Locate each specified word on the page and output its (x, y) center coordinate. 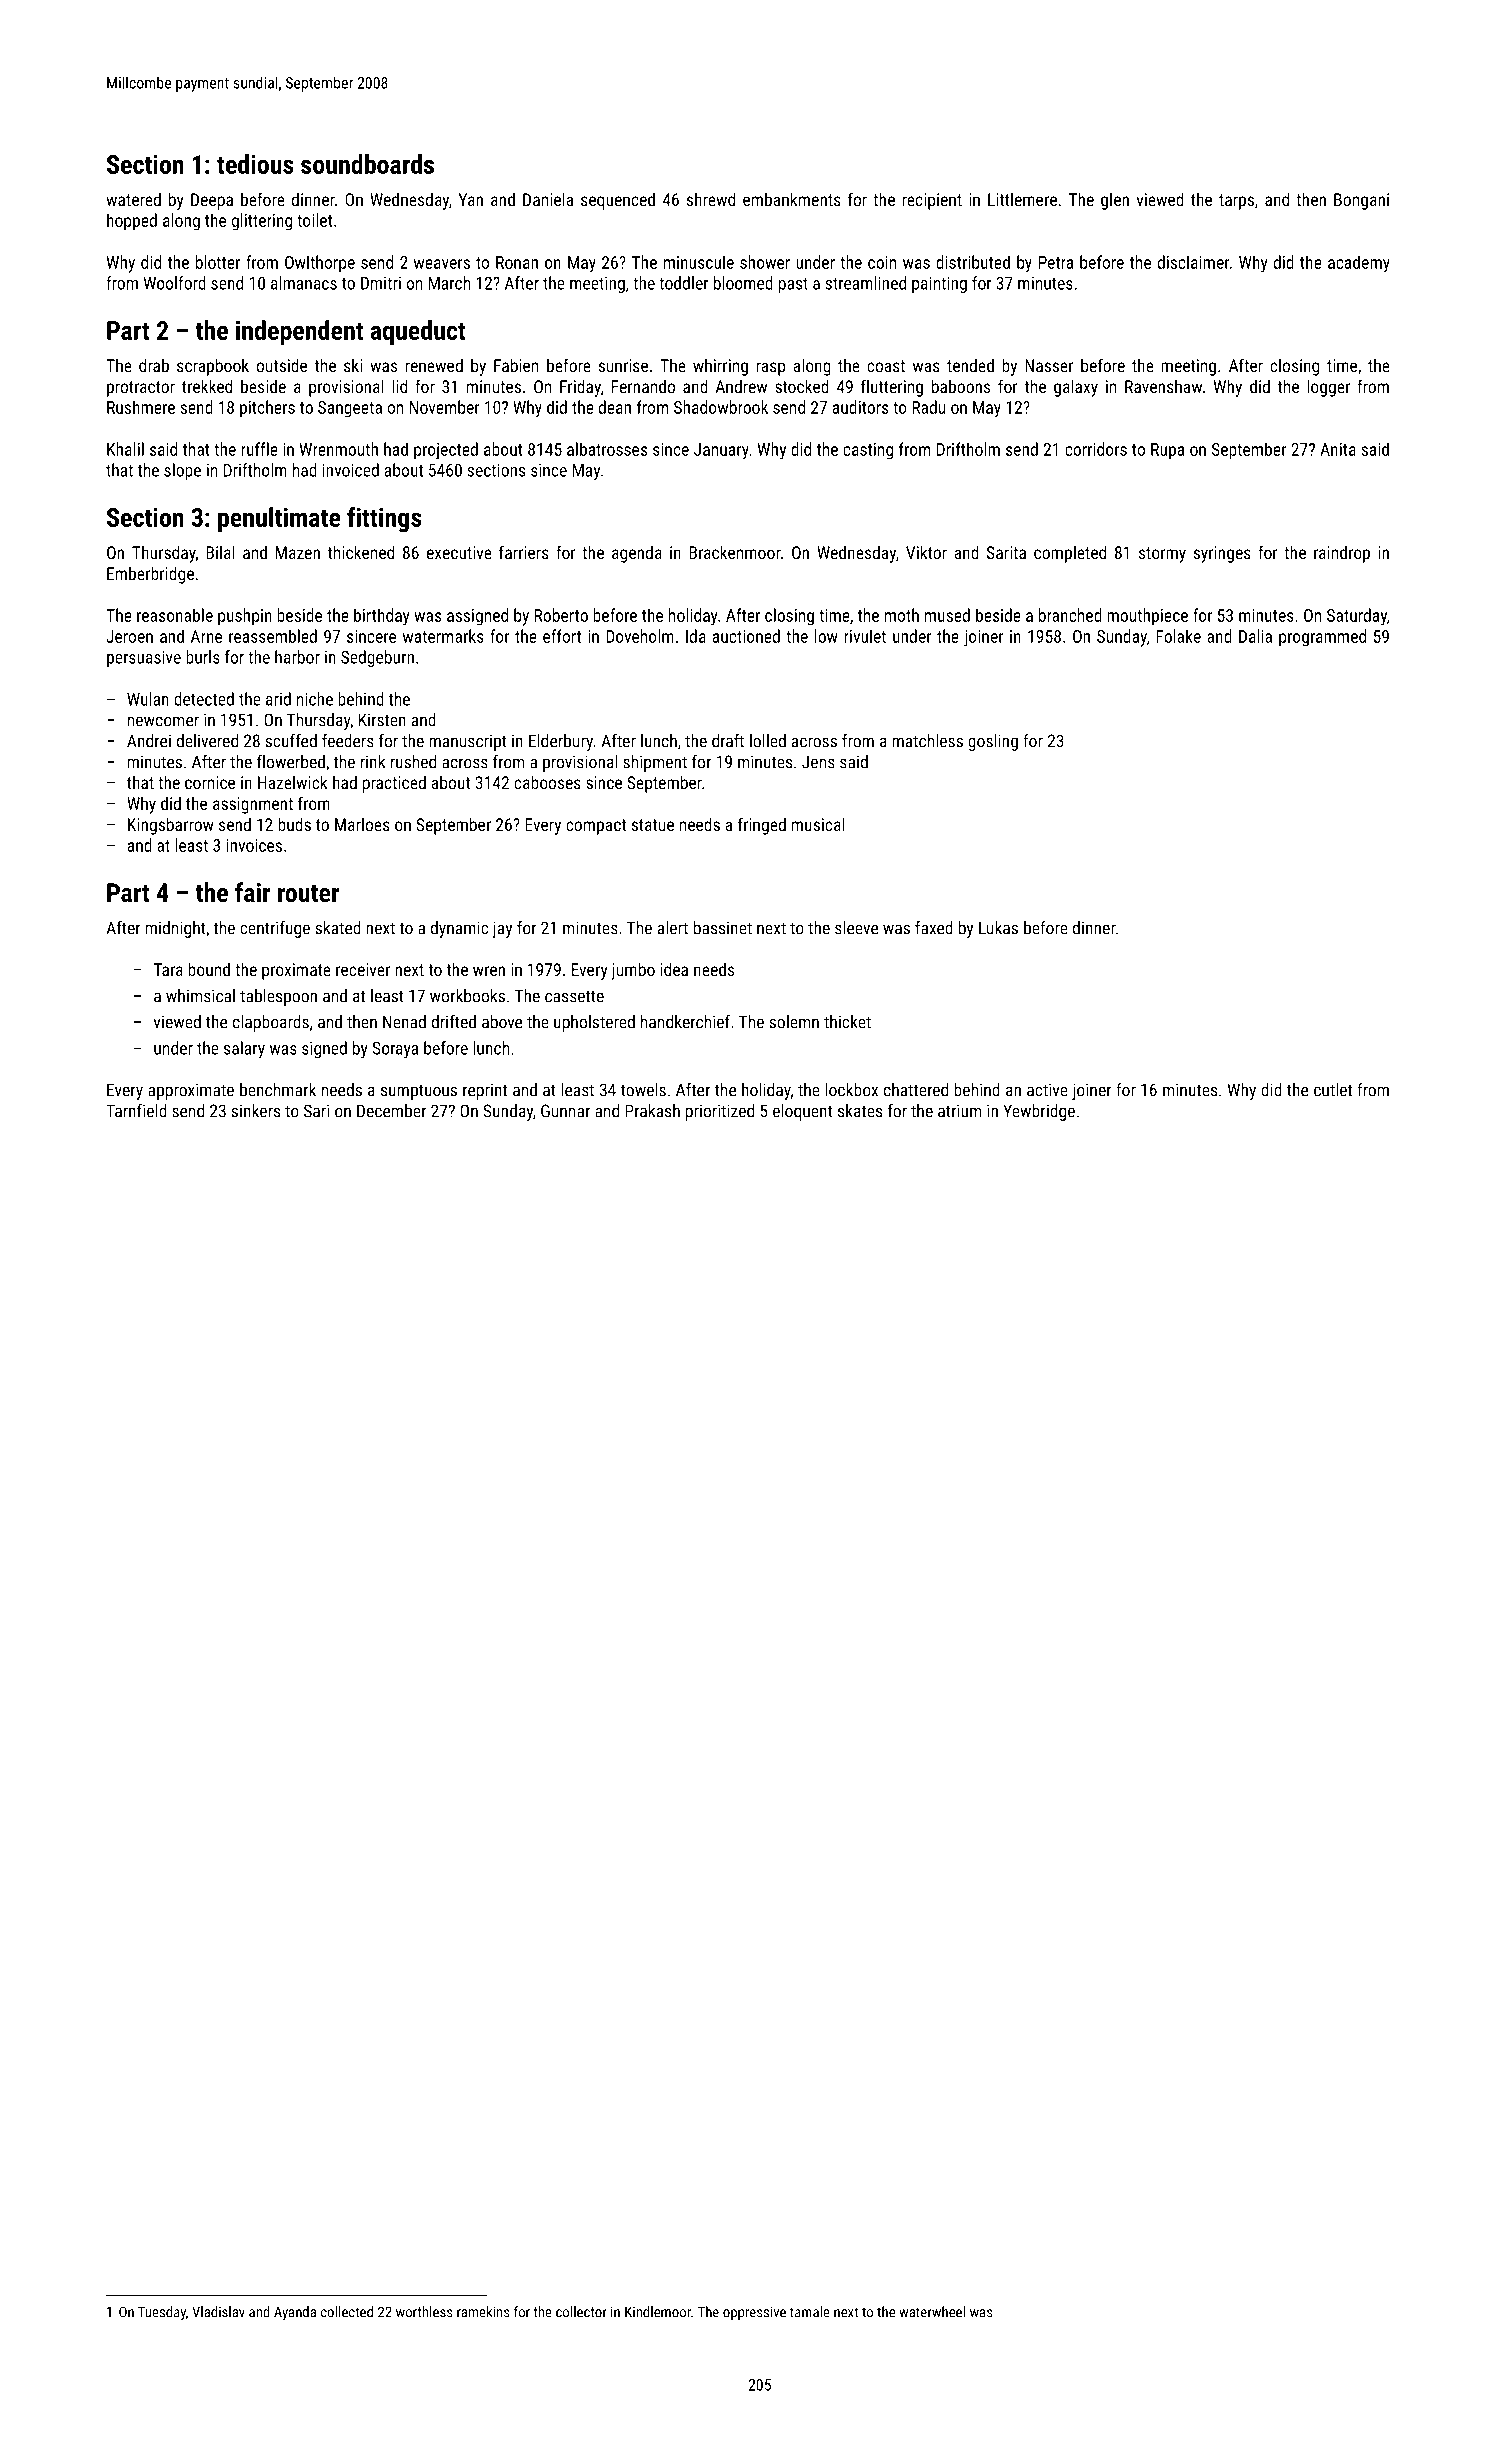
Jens (818, 762)
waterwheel (932, 2312)
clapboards (271, 1023)
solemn (794, 1022)
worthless (424, 2312)
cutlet (1333, 1090)
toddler (684, 283)
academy (1359, 264)
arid (278, 699)
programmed (1322, 638)
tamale (810, 2312)
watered (133, 199)
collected (347, 2312)
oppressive (754, 2313)
